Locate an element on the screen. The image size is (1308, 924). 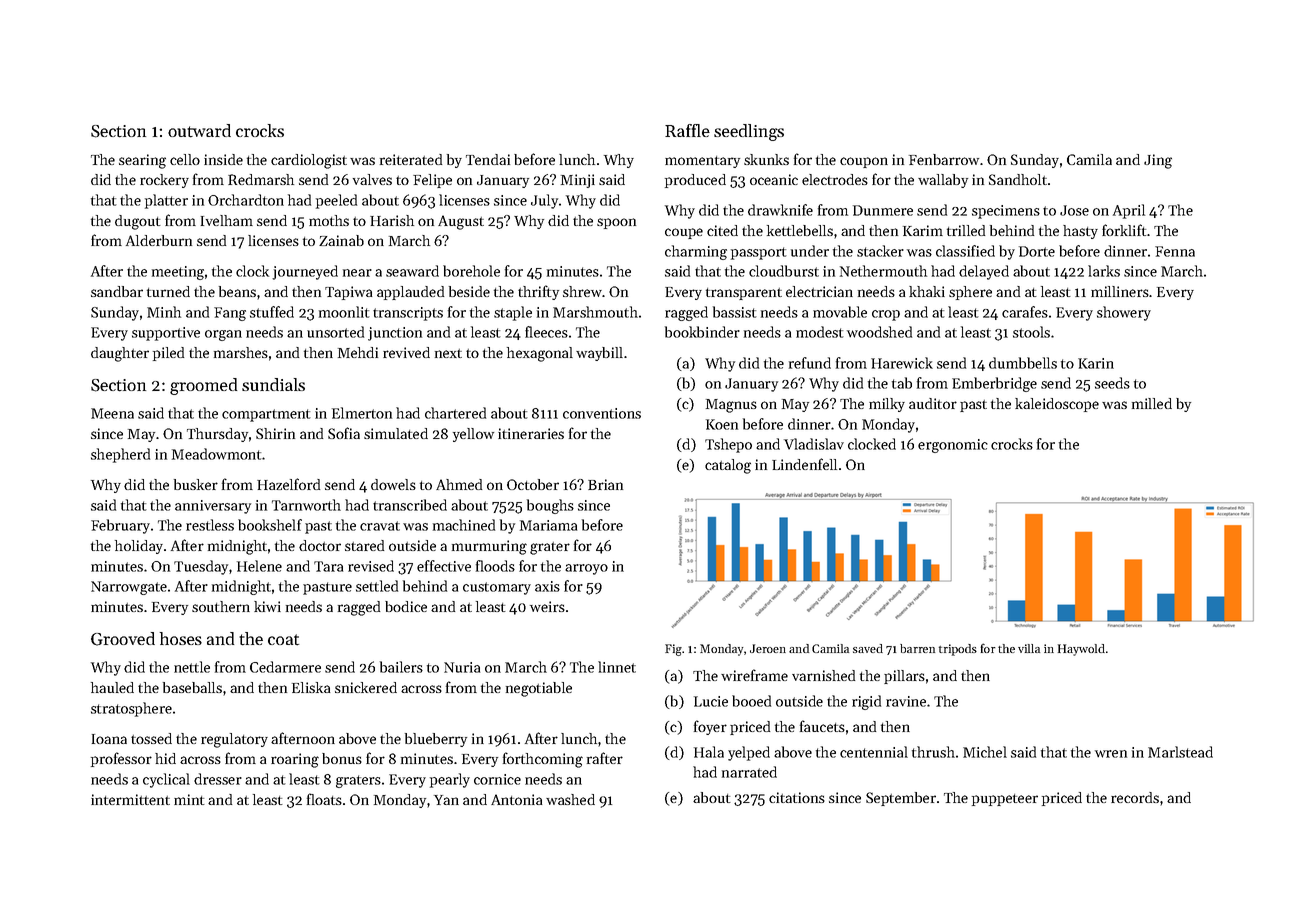
moonlit is located at coordinates (344, 312).
